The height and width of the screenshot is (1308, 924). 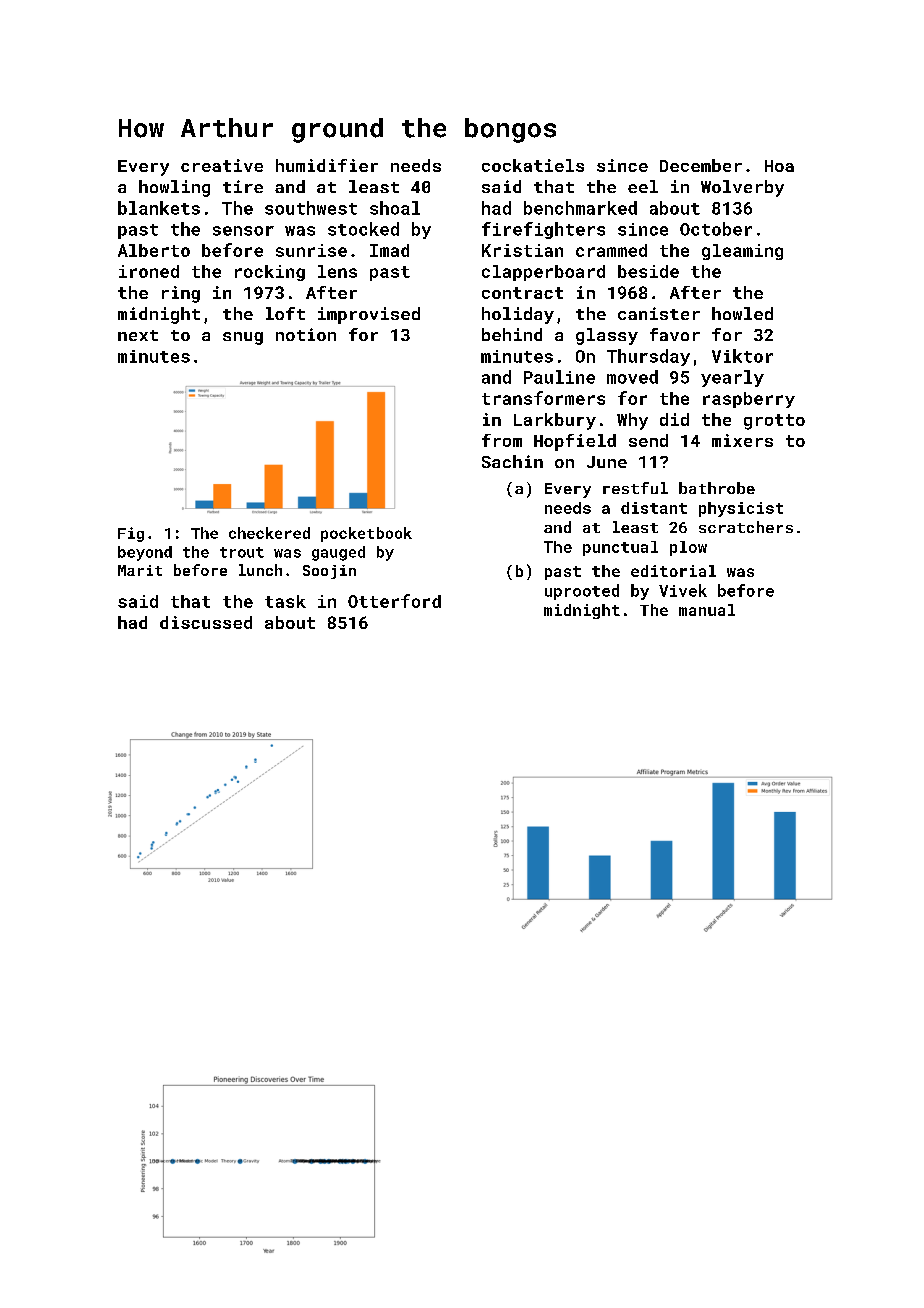 I want to click on cockatiels, so click(x=533, y=165).
